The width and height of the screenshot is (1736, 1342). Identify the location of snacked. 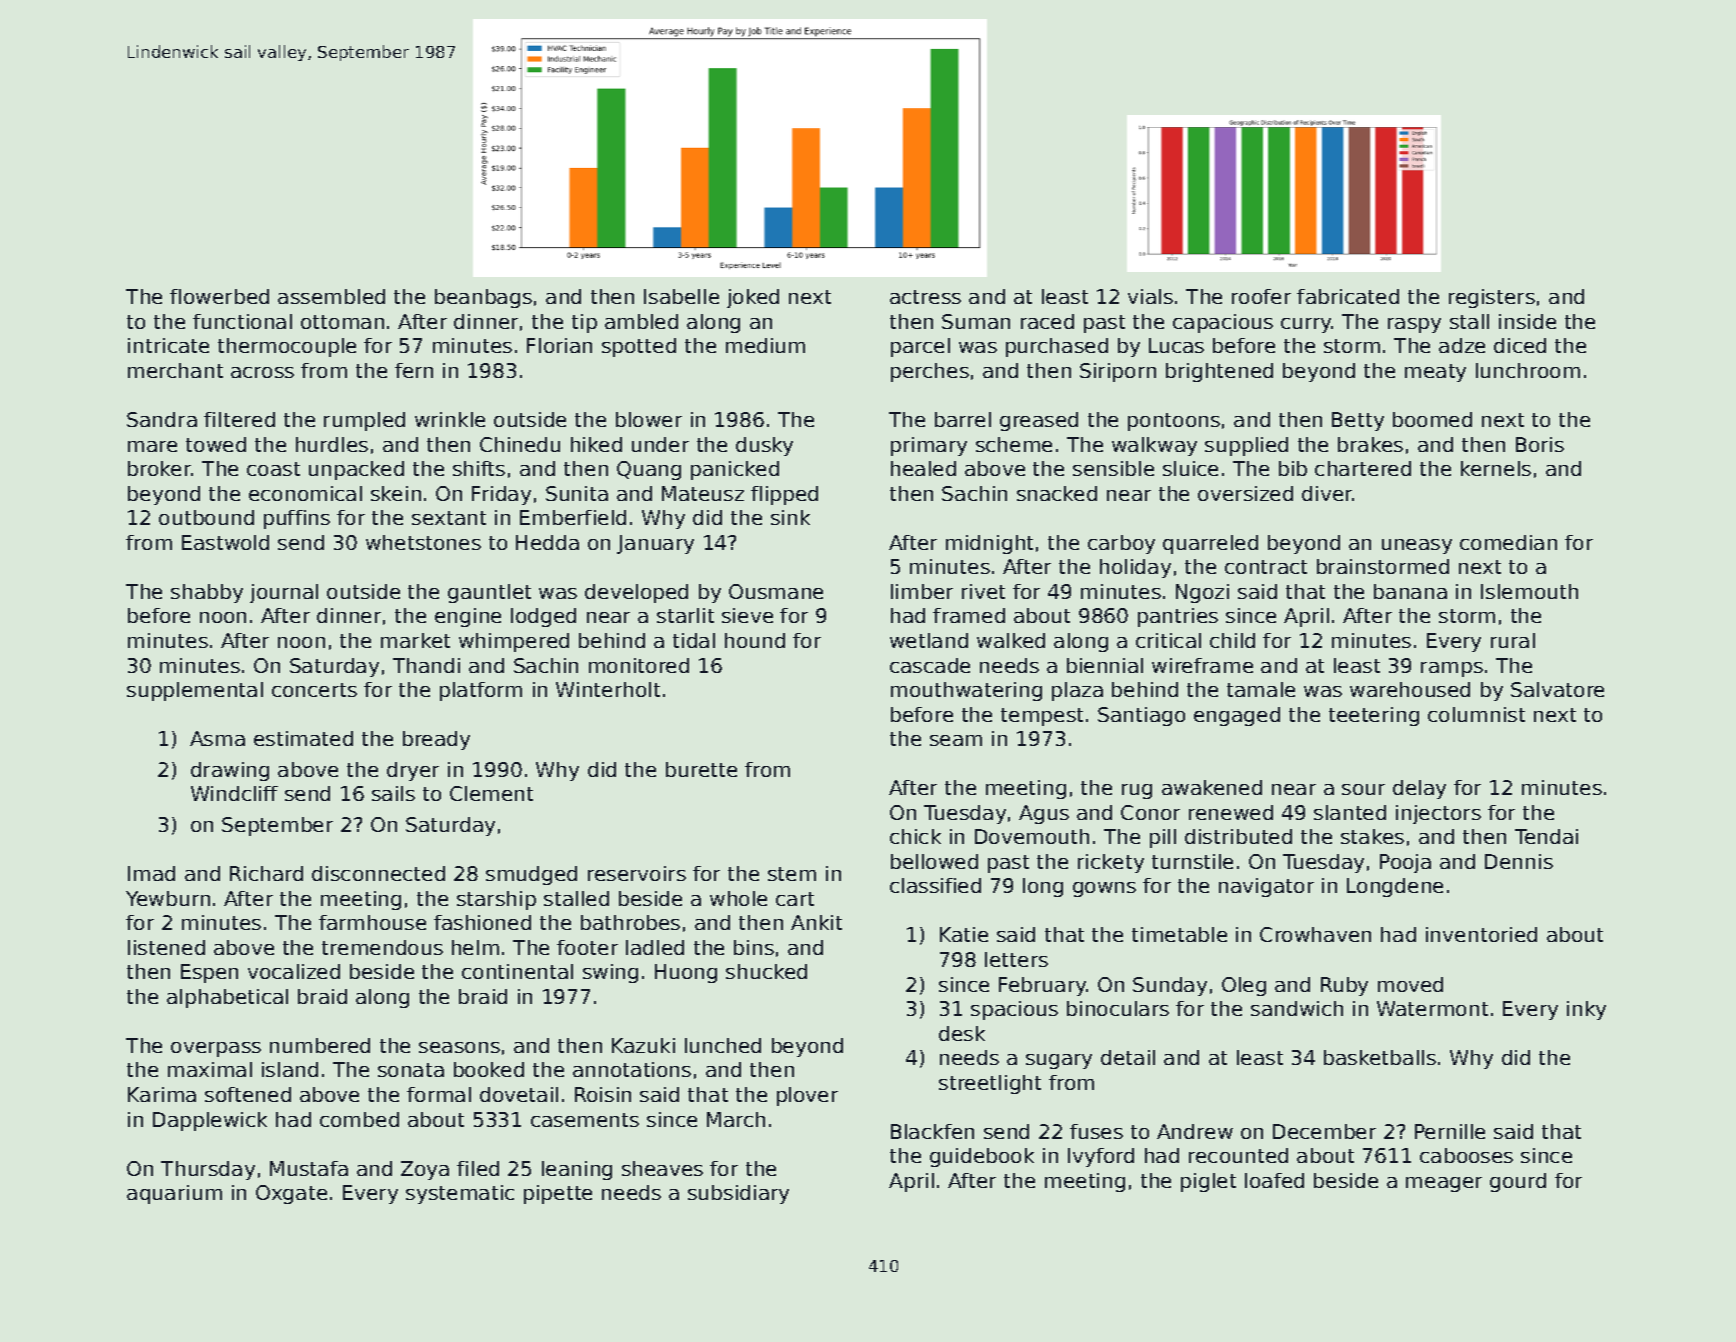
(1057, 493).
